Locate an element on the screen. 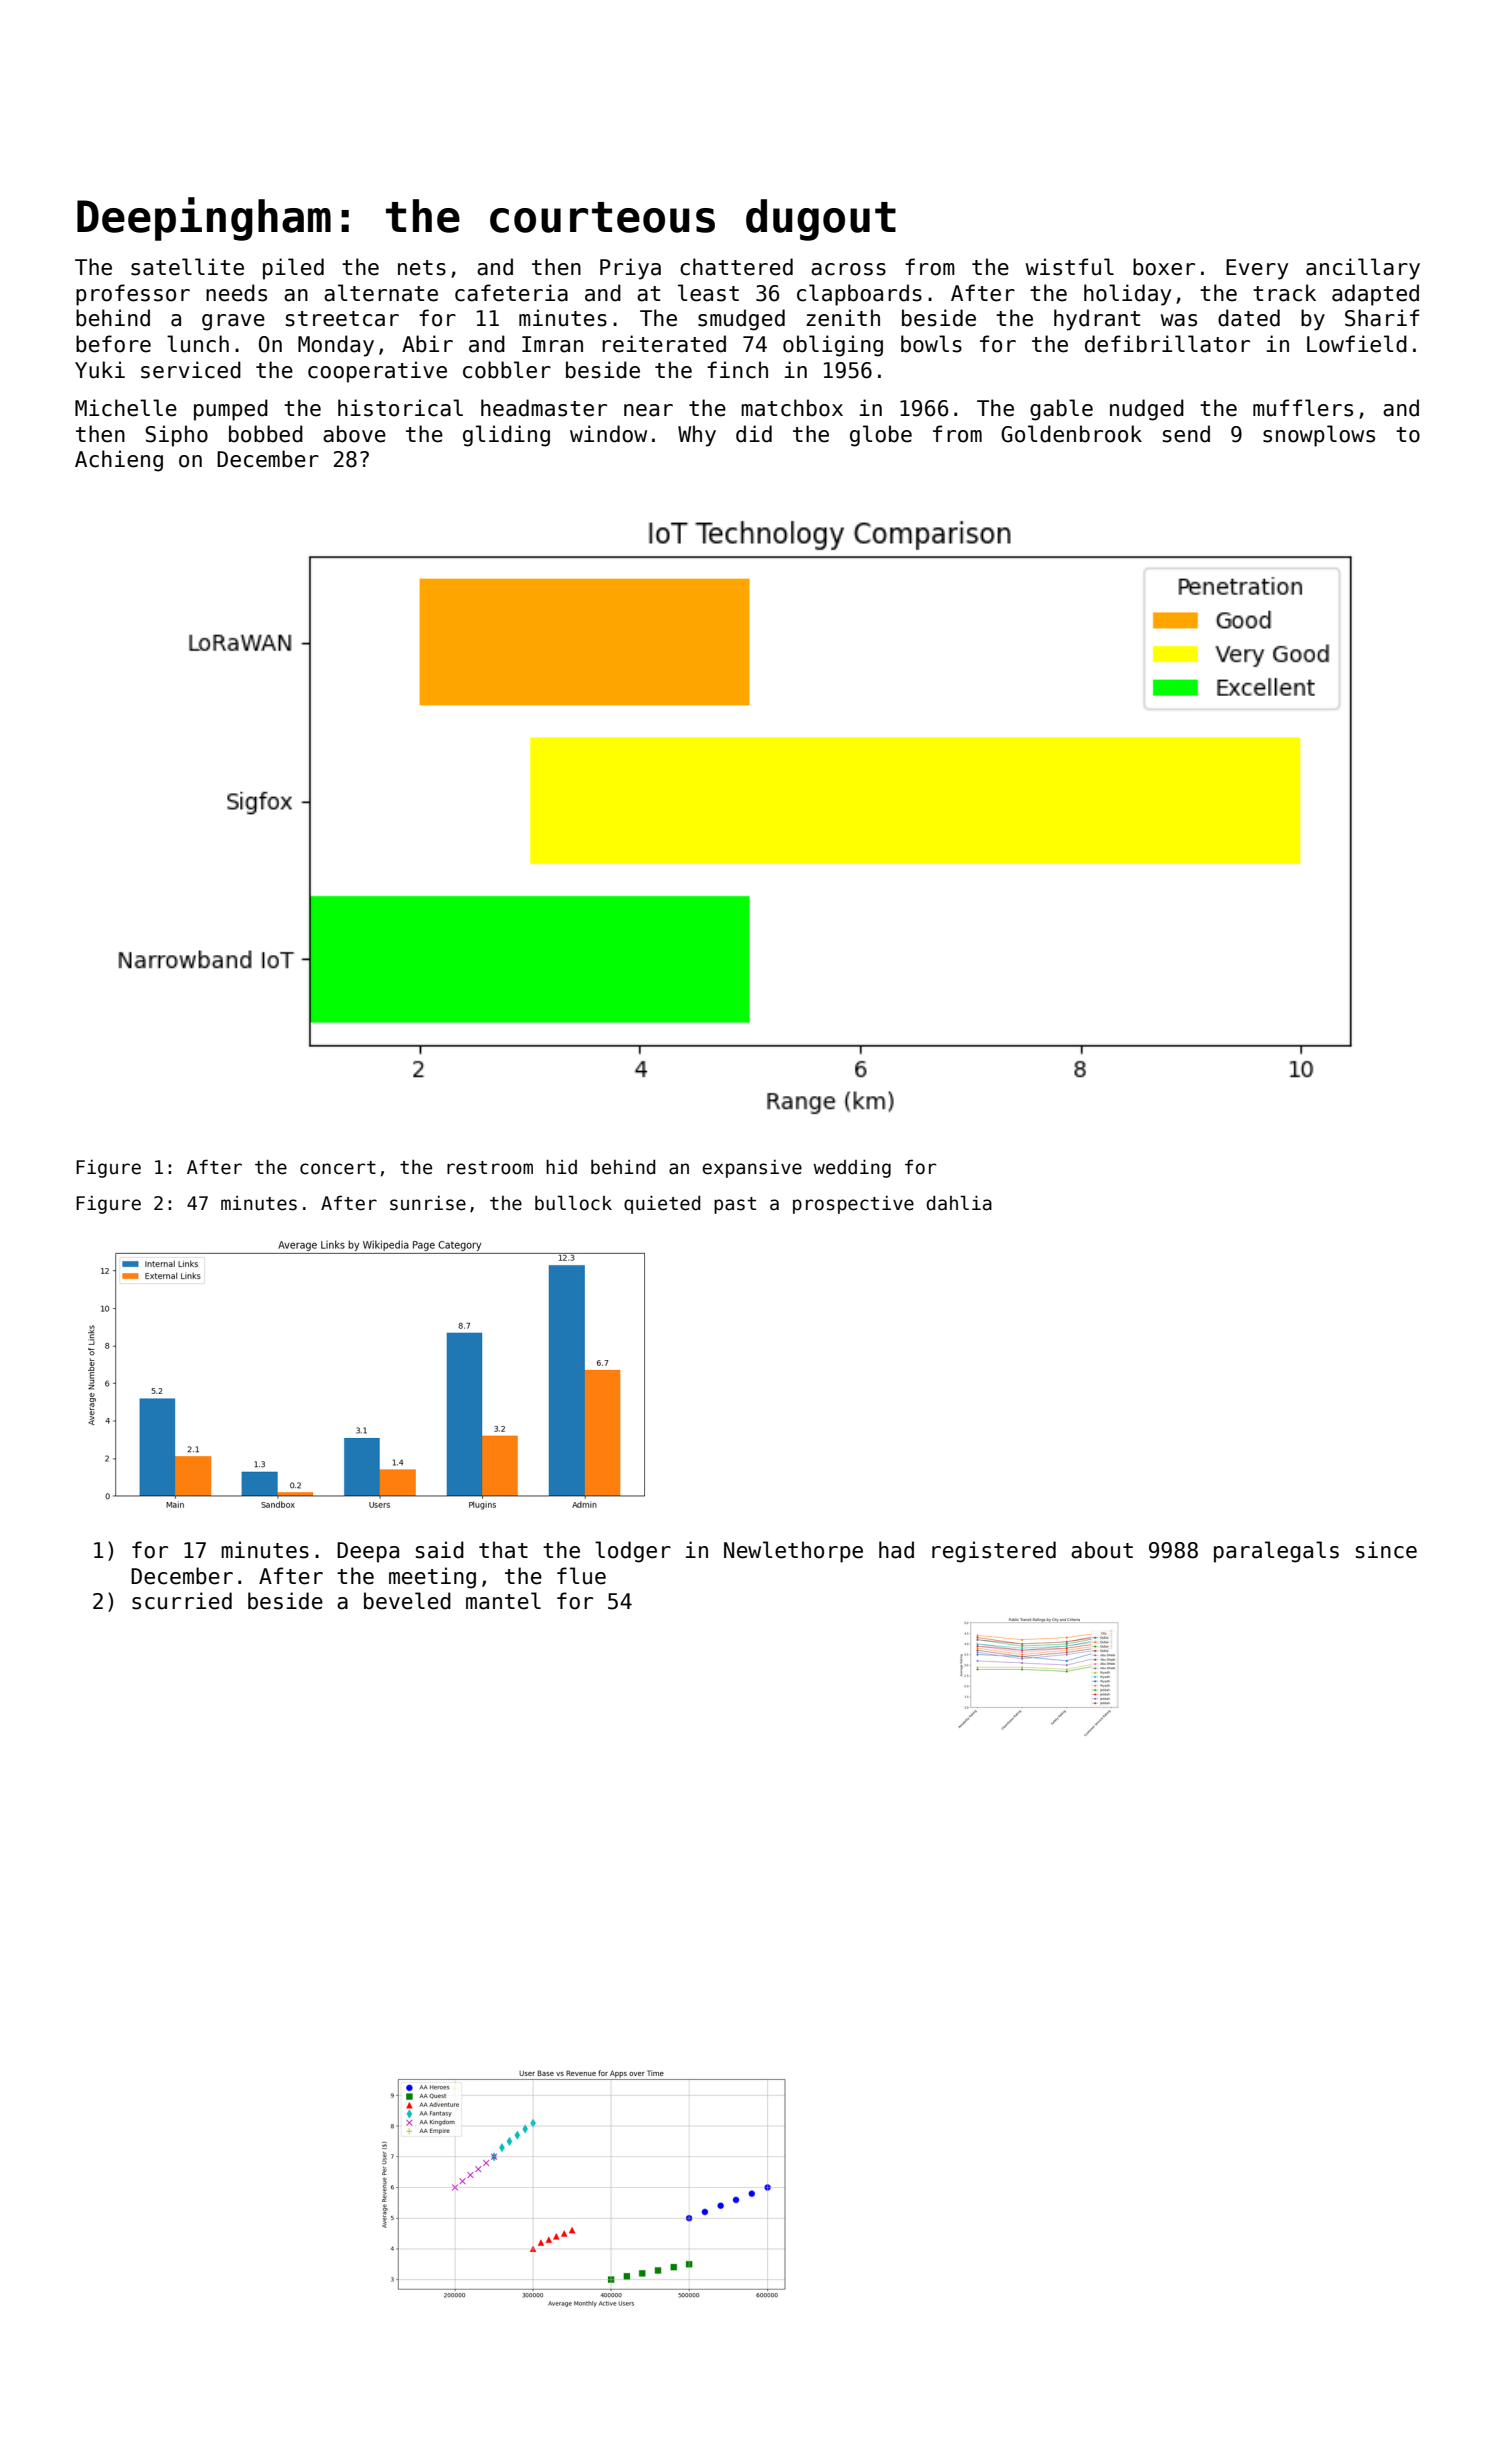 This screenshot has width=1496, height=2464. expansive is located at coordinates (752, 1169).
